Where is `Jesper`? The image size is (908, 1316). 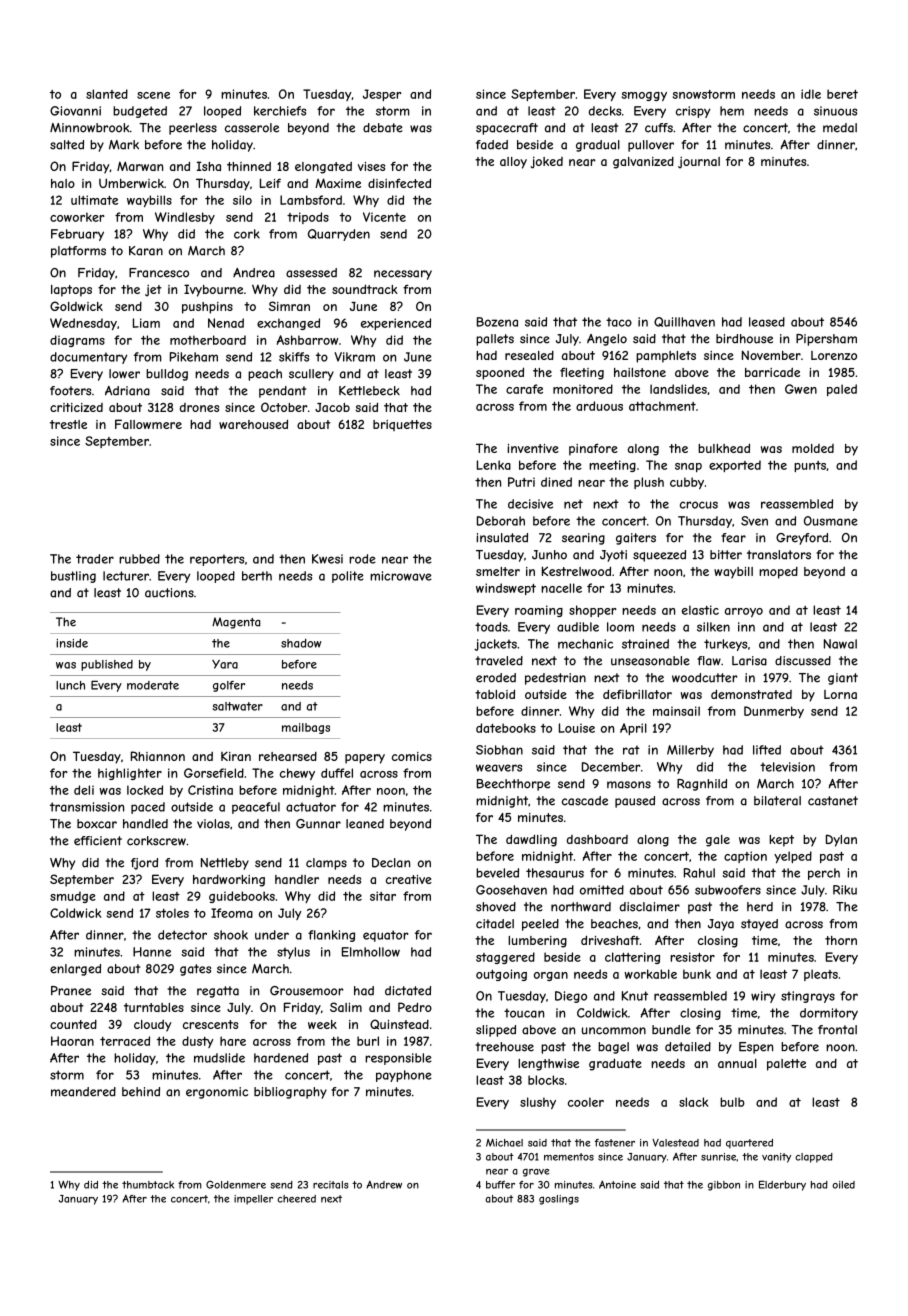
Jesper is located at coordinates (382, 95).
